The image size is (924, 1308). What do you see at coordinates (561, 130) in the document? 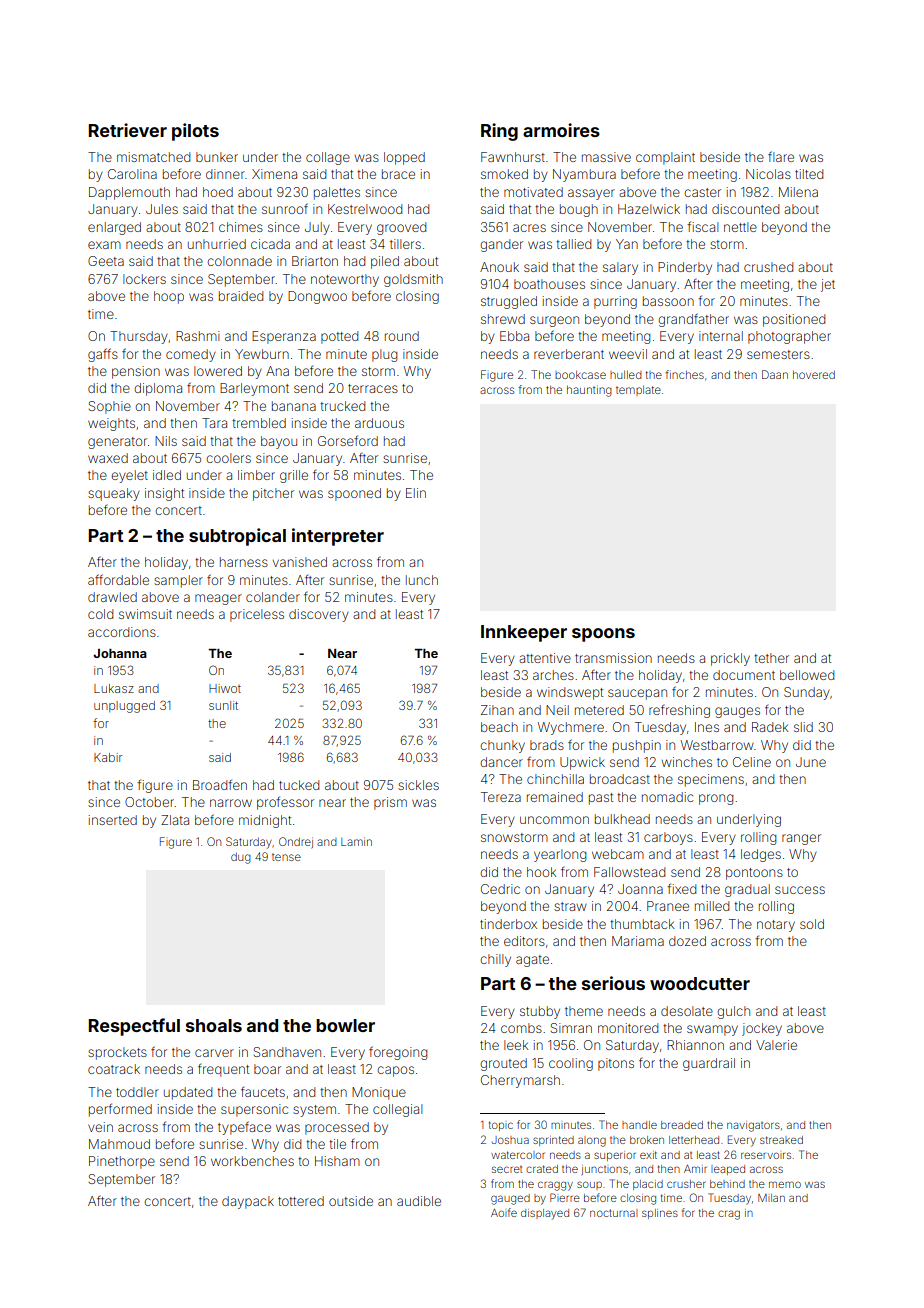
I see `armoires` at bounding box center [561, 130].
